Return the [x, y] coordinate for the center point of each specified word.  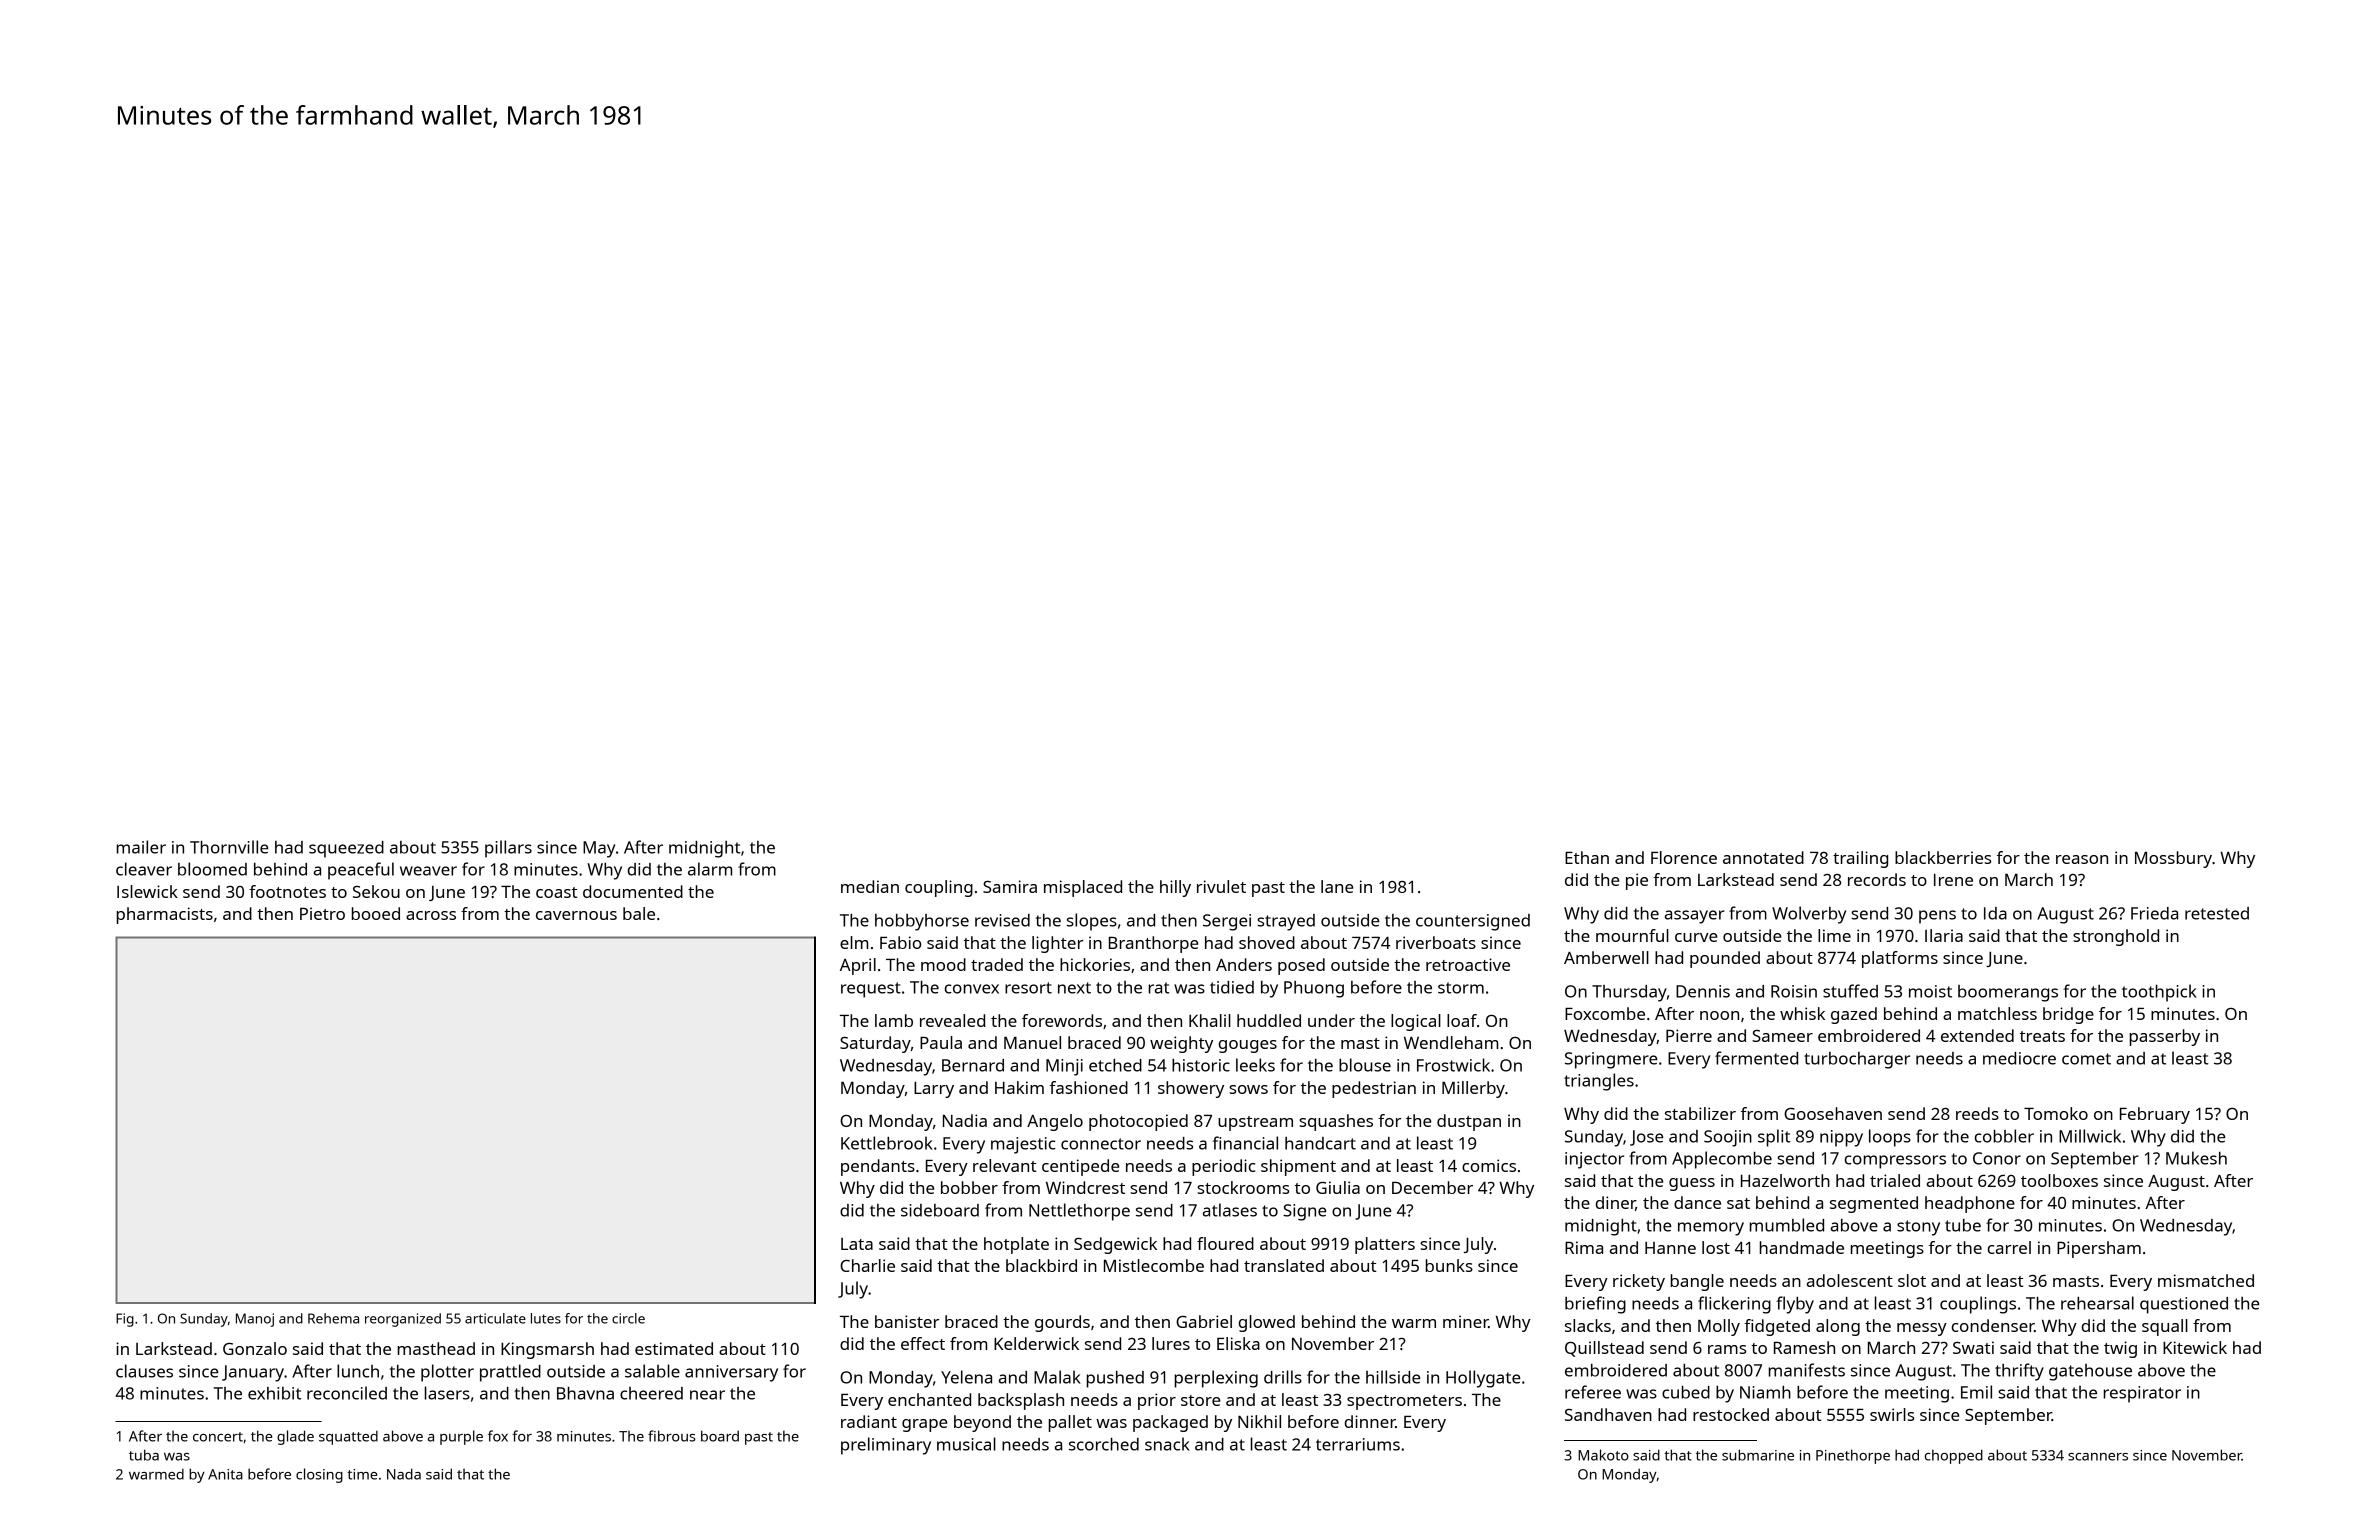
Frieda [2154, 913]
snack [1167, 1444]
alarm [710, 869]
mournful [1632, 935]
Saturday [875, 1044]
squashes [1336, 1122]
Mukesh [2196, 1158]
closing [319, 1475]
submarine [1758, 1455]
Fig [125, 1320]
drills [1283, 1377]
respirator [2142, 1394]
